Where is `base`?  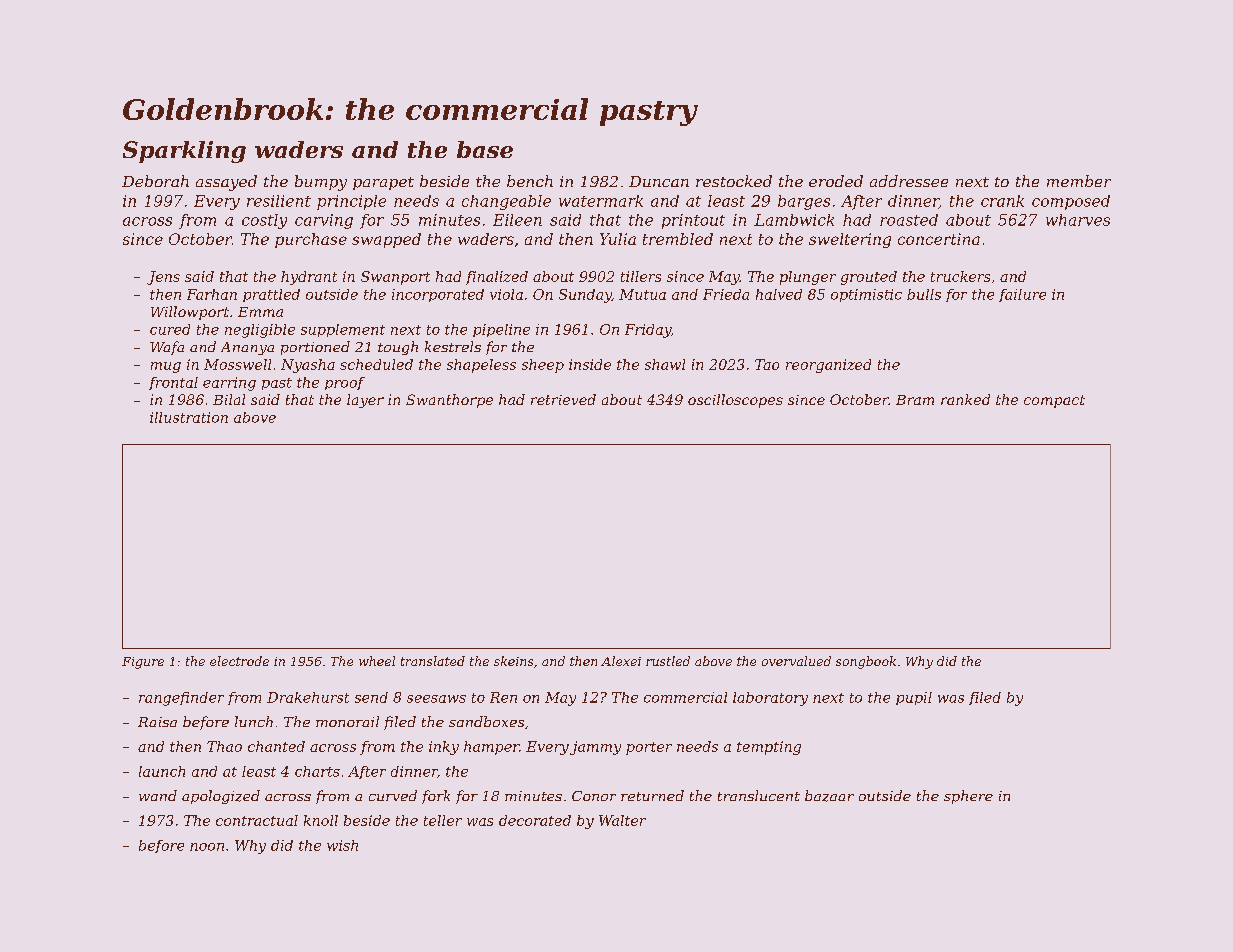 base is located at coordinates (485, 149).
